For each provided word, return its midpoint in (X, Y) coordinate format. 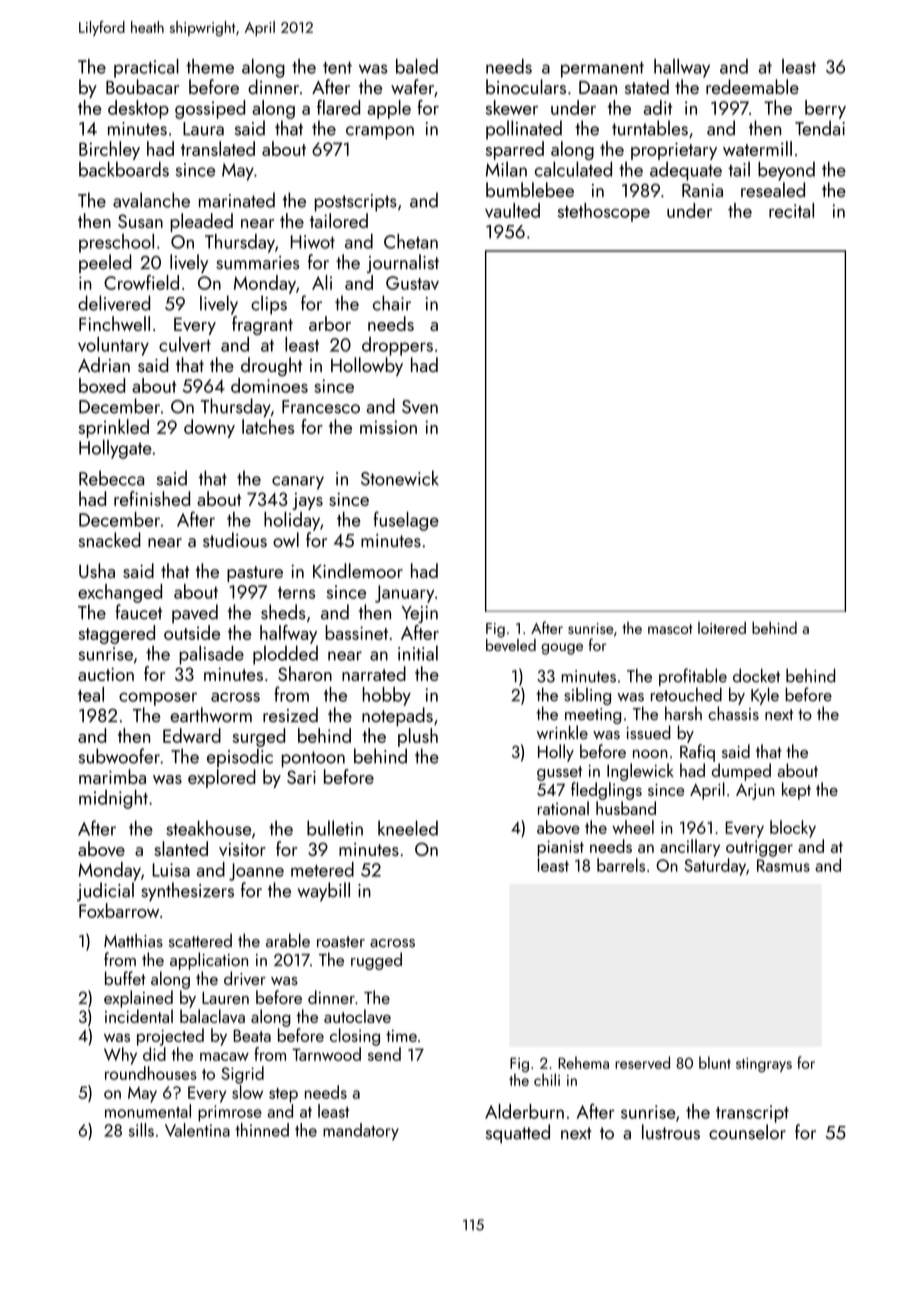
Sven (420, 407)
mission (388, 427)
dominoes (269, 385)
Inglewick (640, 772)
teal (91, 694)
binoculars (526, 86)
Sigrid (242, 1075)
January (404, 594)
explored (222, 778)
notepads (397, 716)
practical (146, 68)
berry (825, 109)
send (384, 1054)
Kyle (765, 696)
